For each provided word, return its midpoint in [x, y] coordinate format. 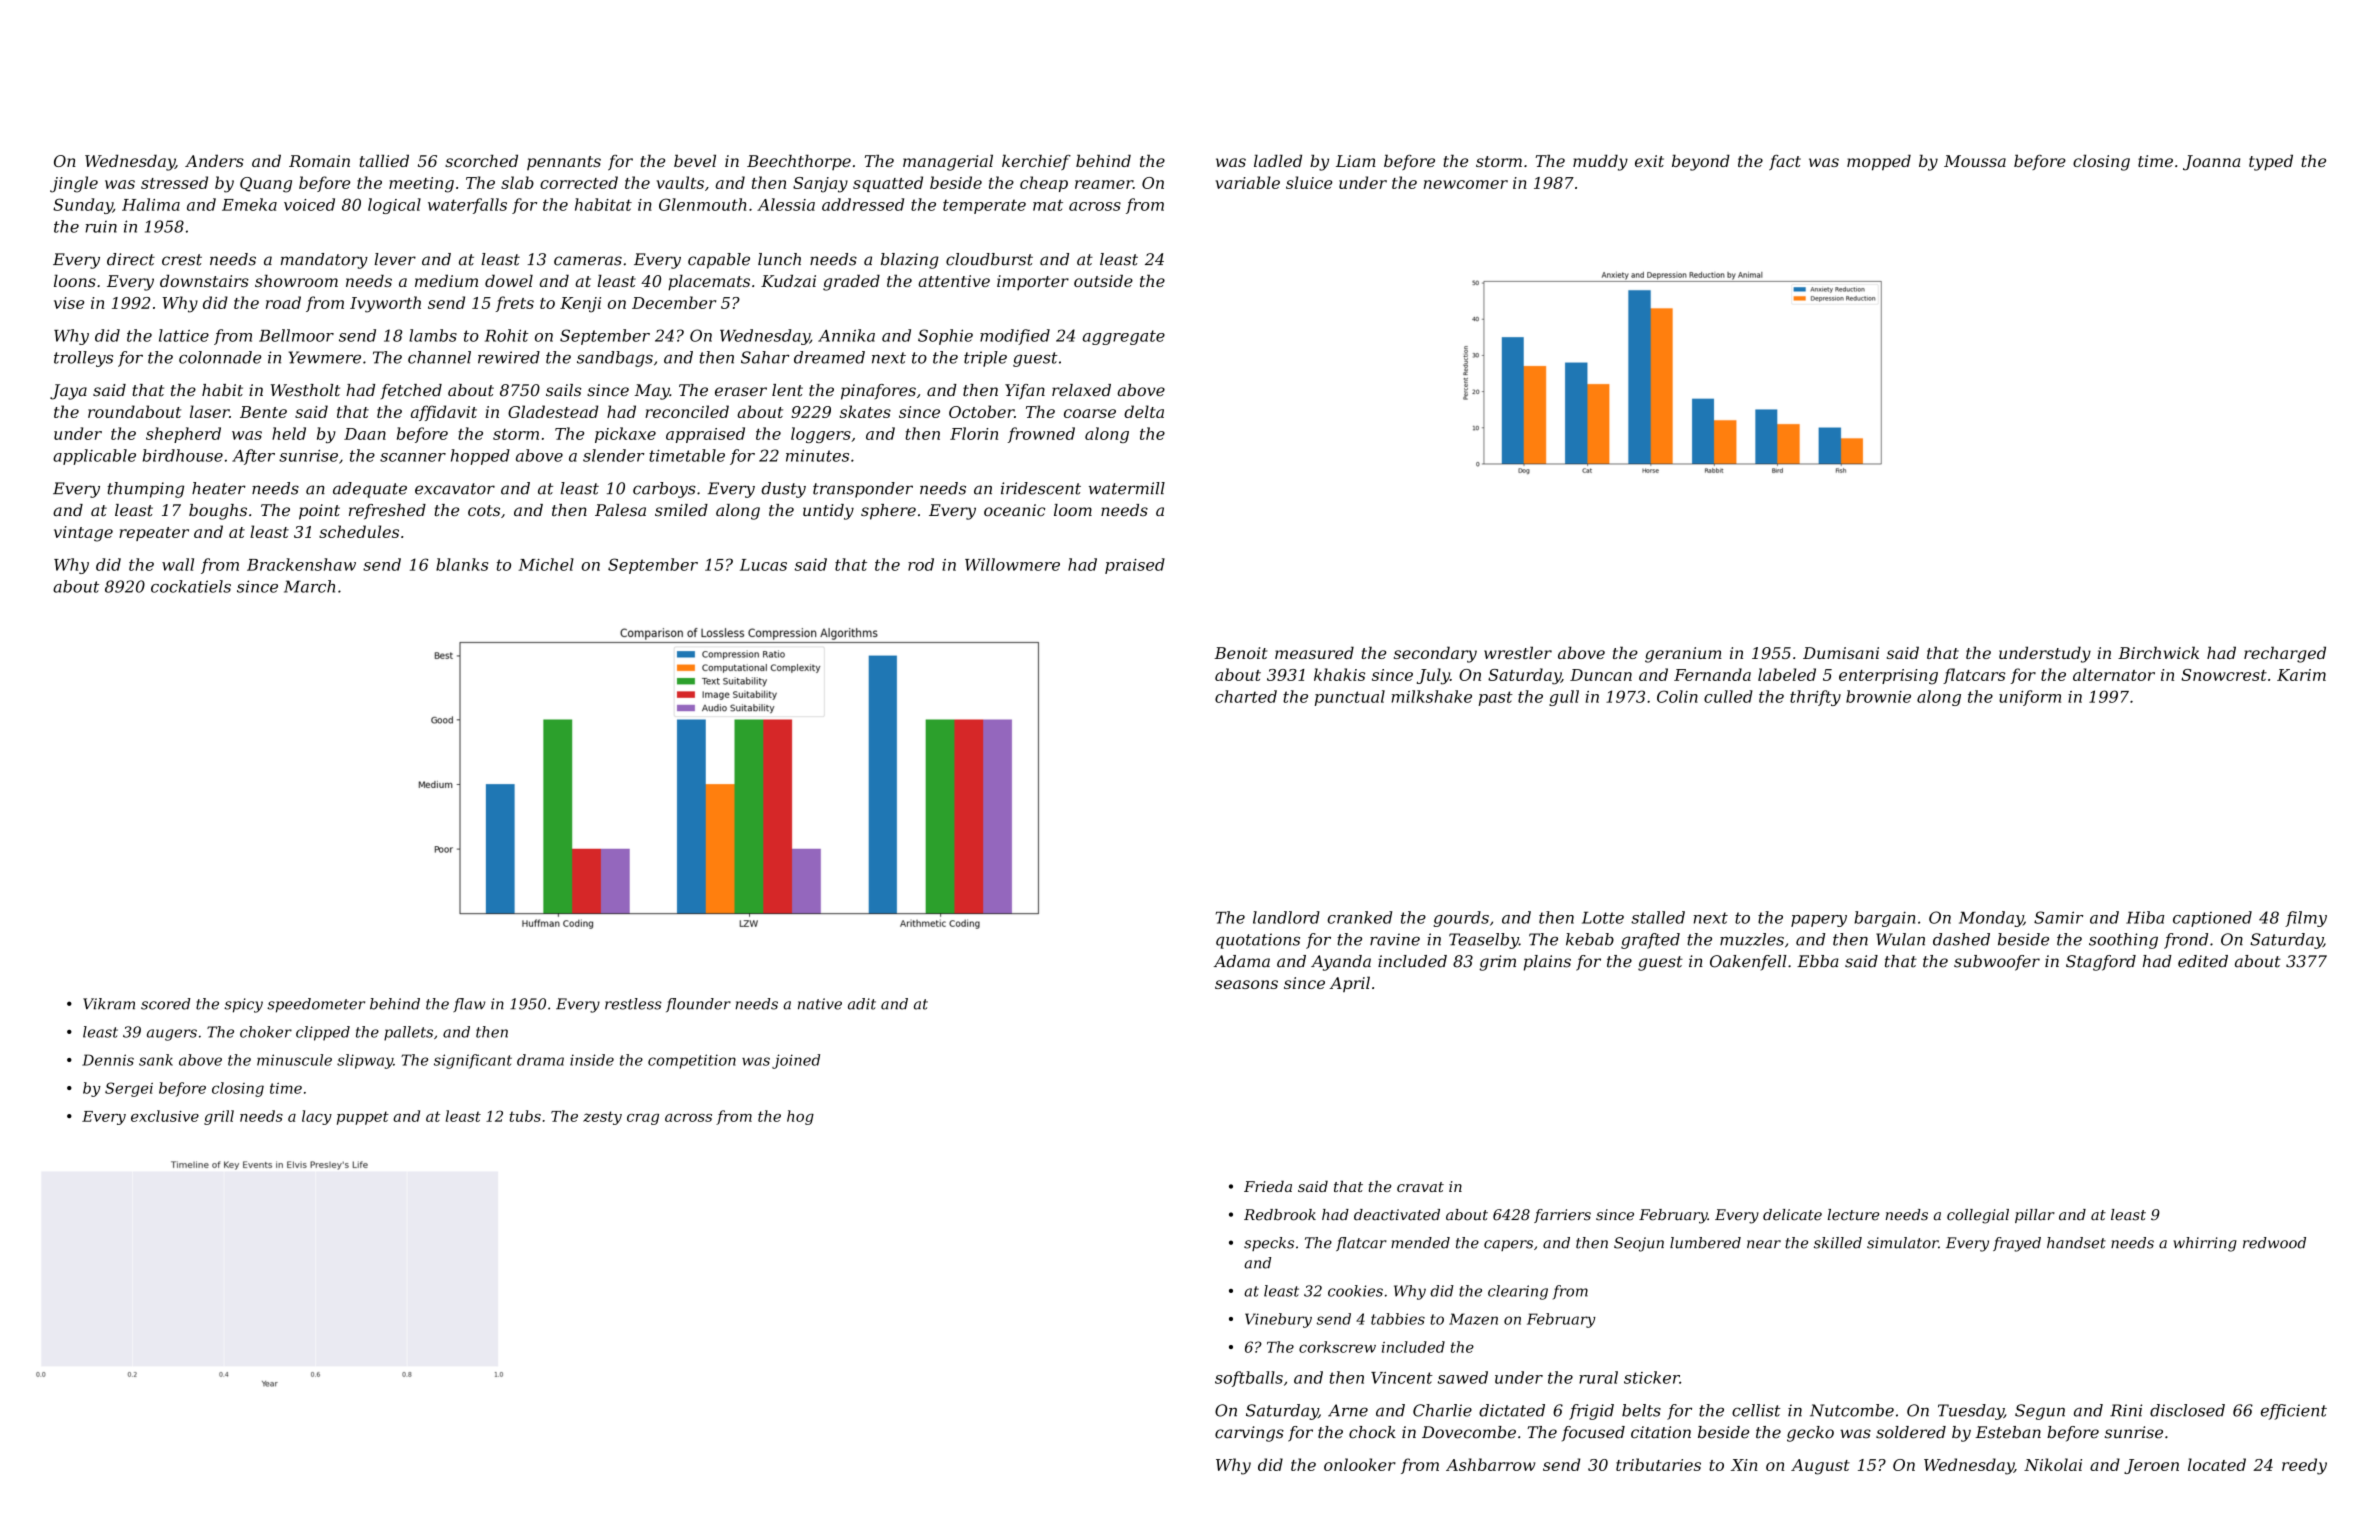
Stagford [2101, 963]
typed [2271, 163]
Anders [214, 161]
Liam [1356, 161]
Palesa [620, 510]
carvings [1249, 1434]
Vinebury [1278, 1320]
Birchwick [2158, 652]
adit [862, 1004]
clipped [323, 1033]
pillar [2035, 1216]
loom [1073, 510]
